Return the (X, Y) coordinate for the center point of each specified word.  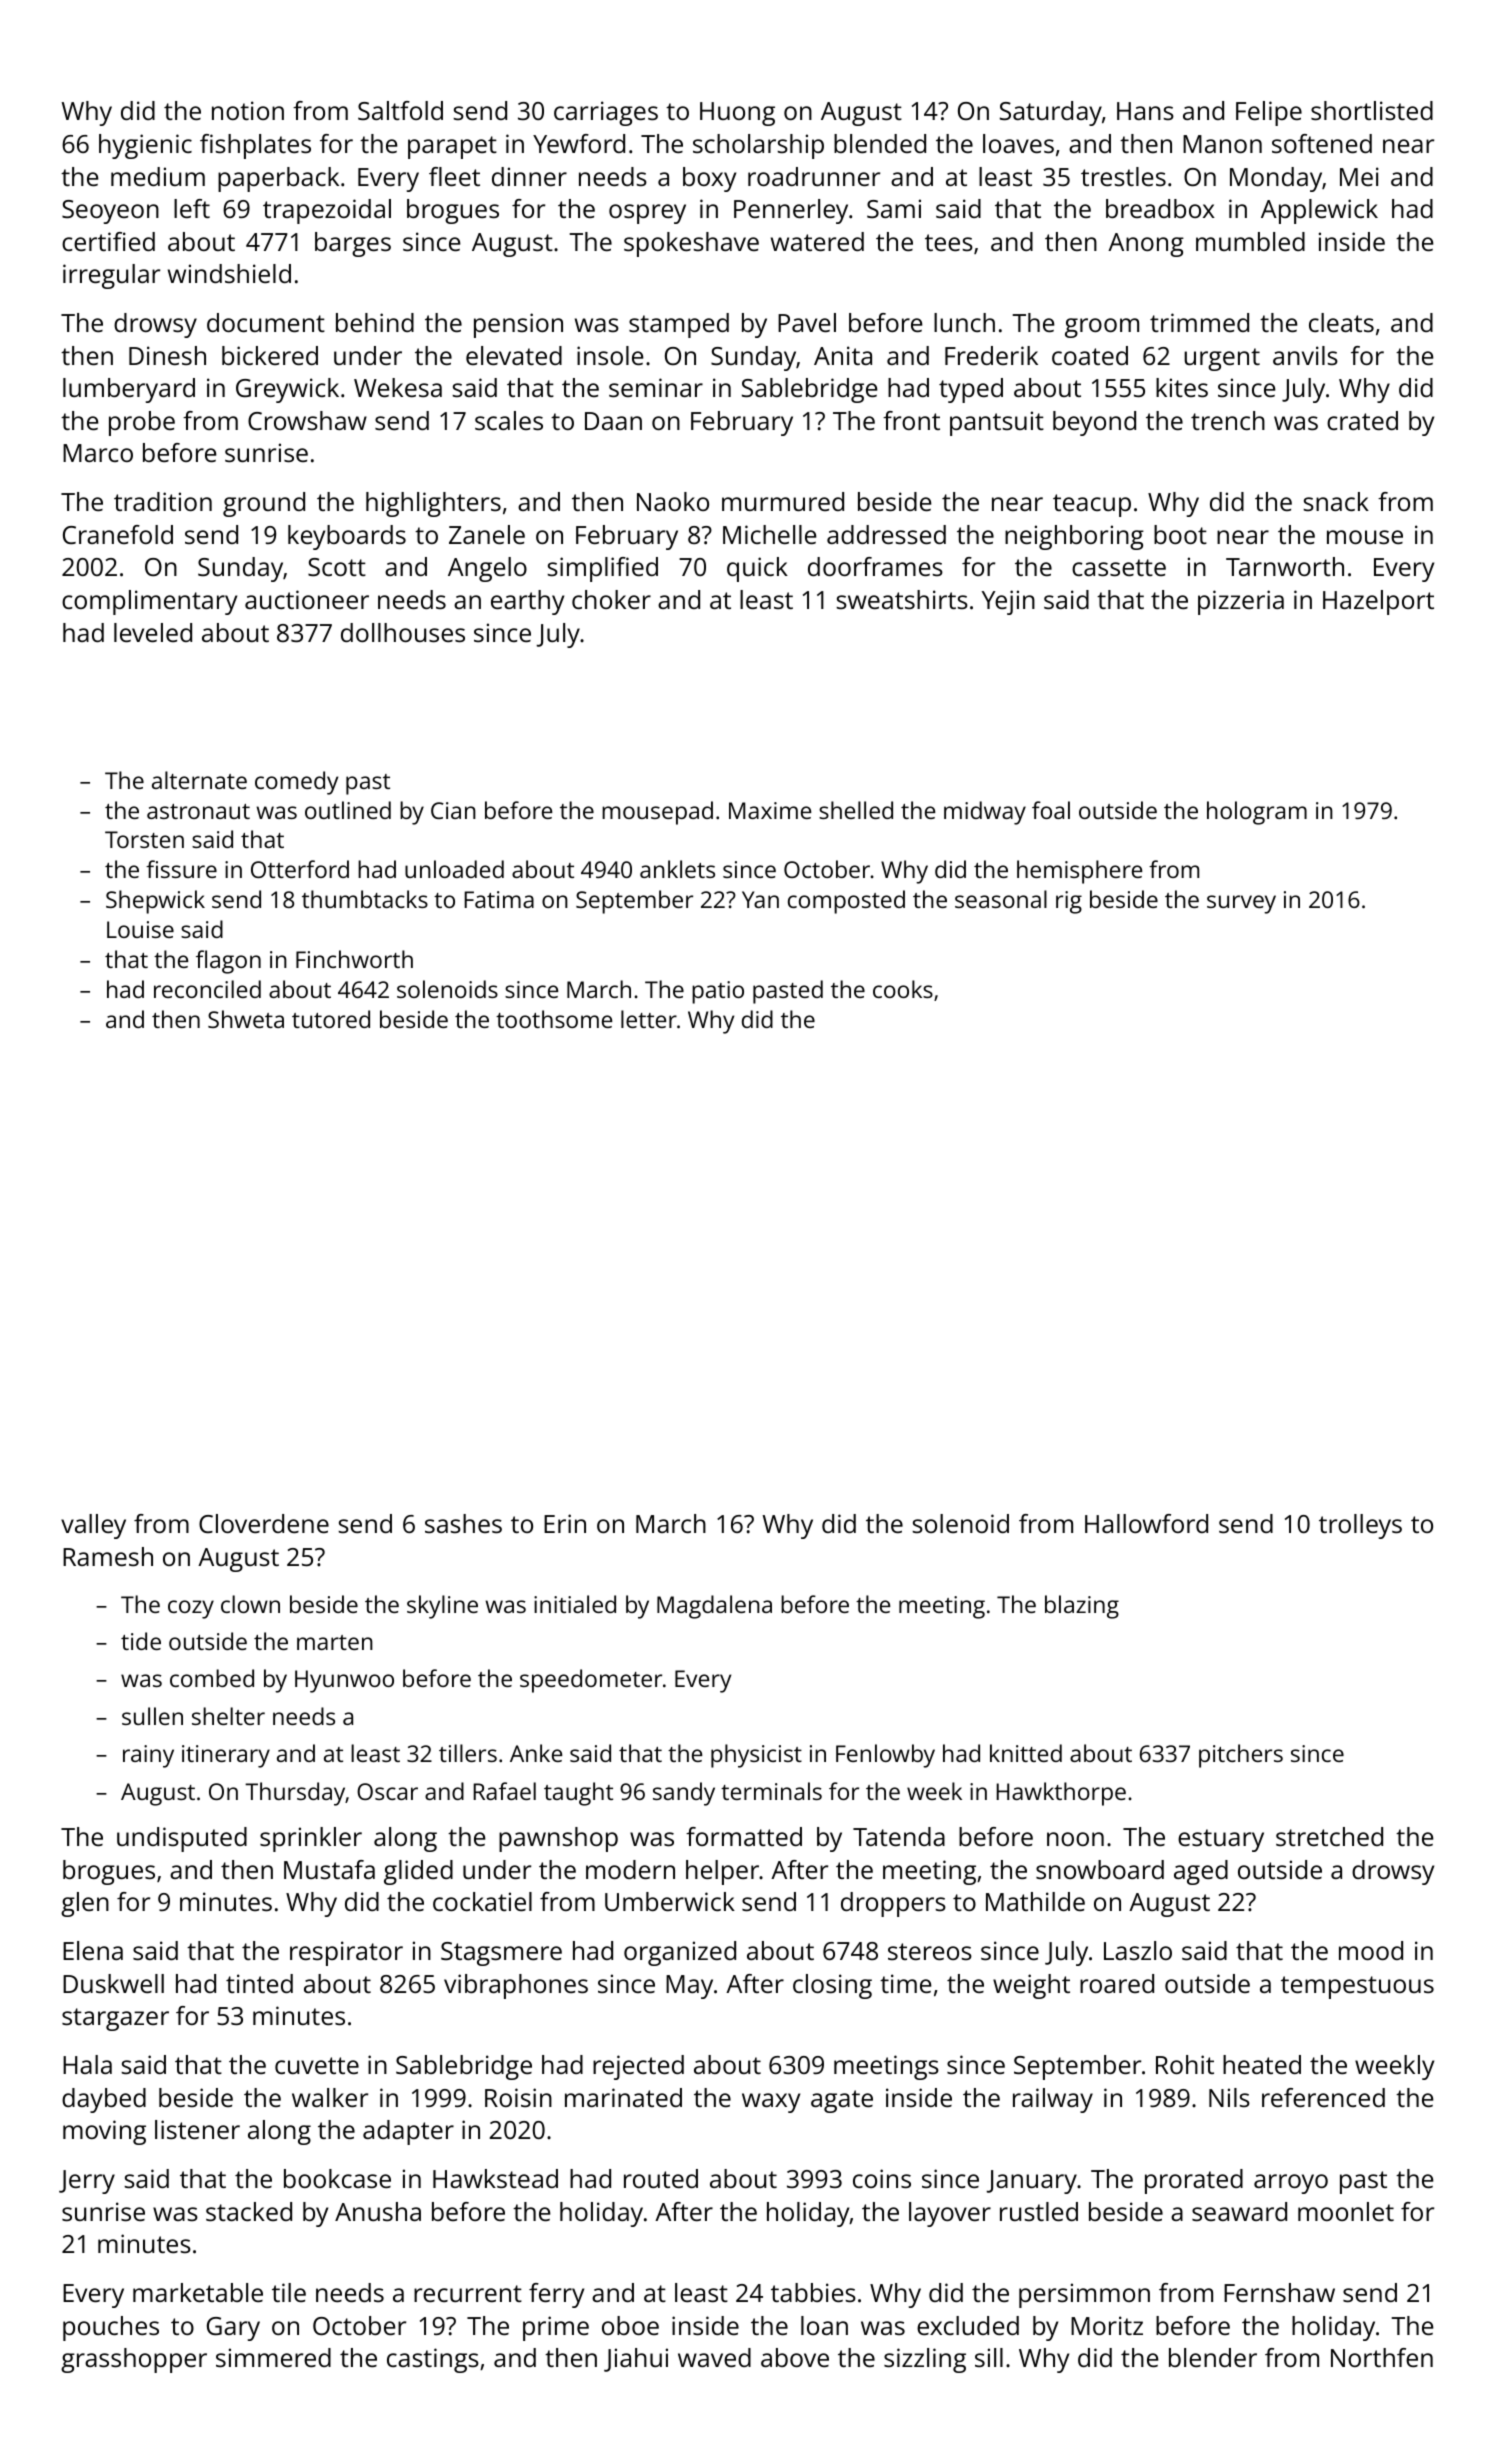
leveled (153, 632)
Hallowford (1146, 1523)
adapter (408, 2132)
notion (248, 110)
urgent (1222, 359)
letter (649, 1019)
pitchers (1241, 1756)
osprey (647, 214)
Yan (760, 899)
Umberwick (670, 1901)
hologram (1257, 813)
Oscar (387, 1791)
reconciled (207, 989)
